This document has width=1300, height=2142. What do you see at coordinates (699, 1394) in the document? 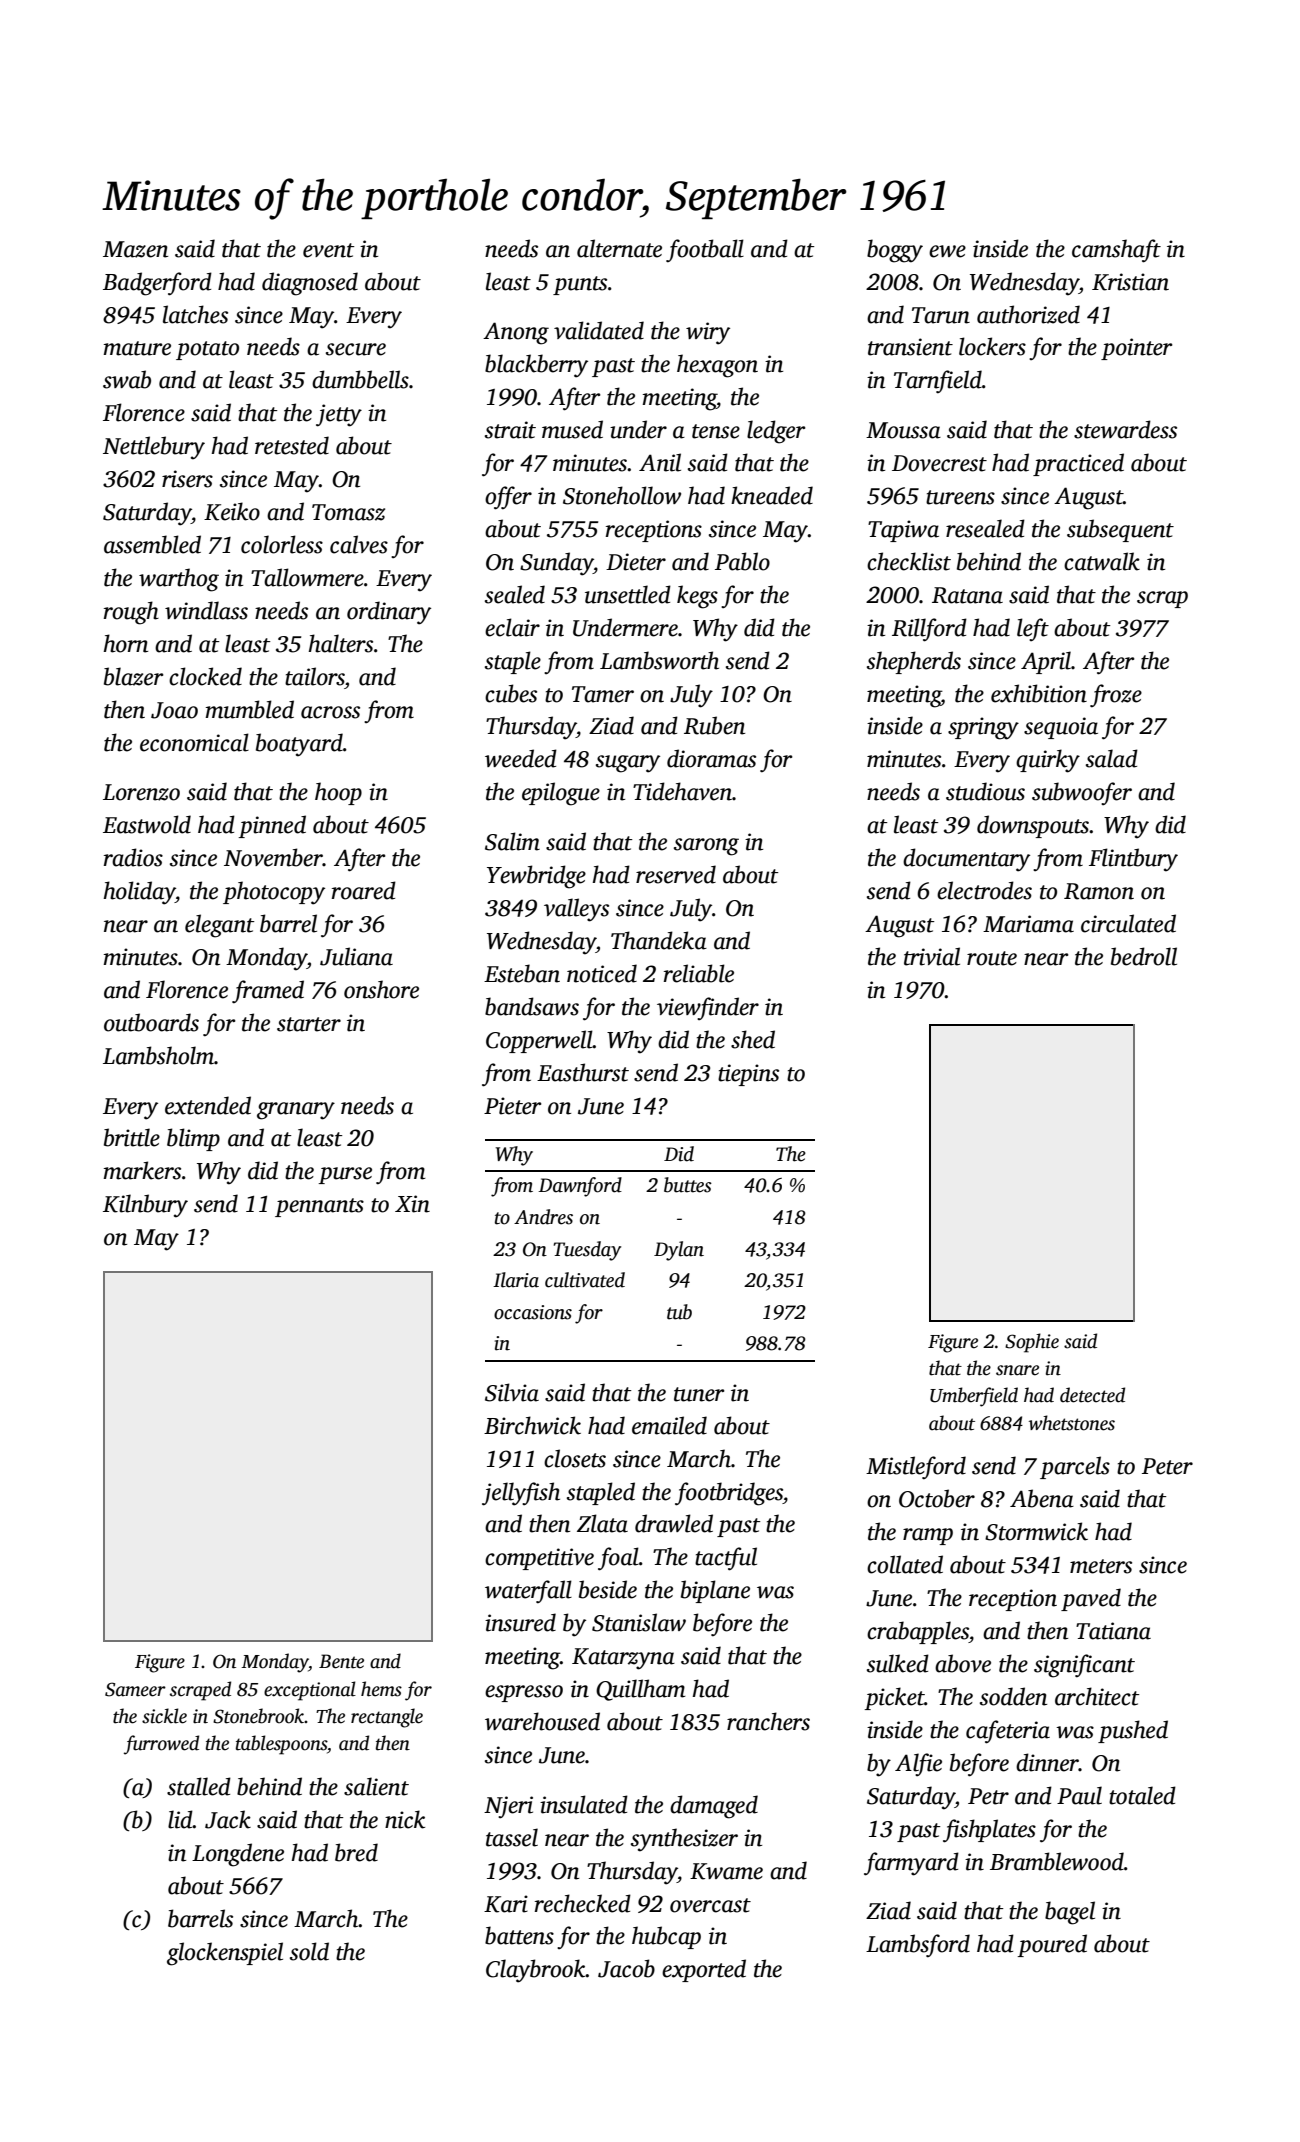
I see `tuner` at bounding box center [699, 1394].
